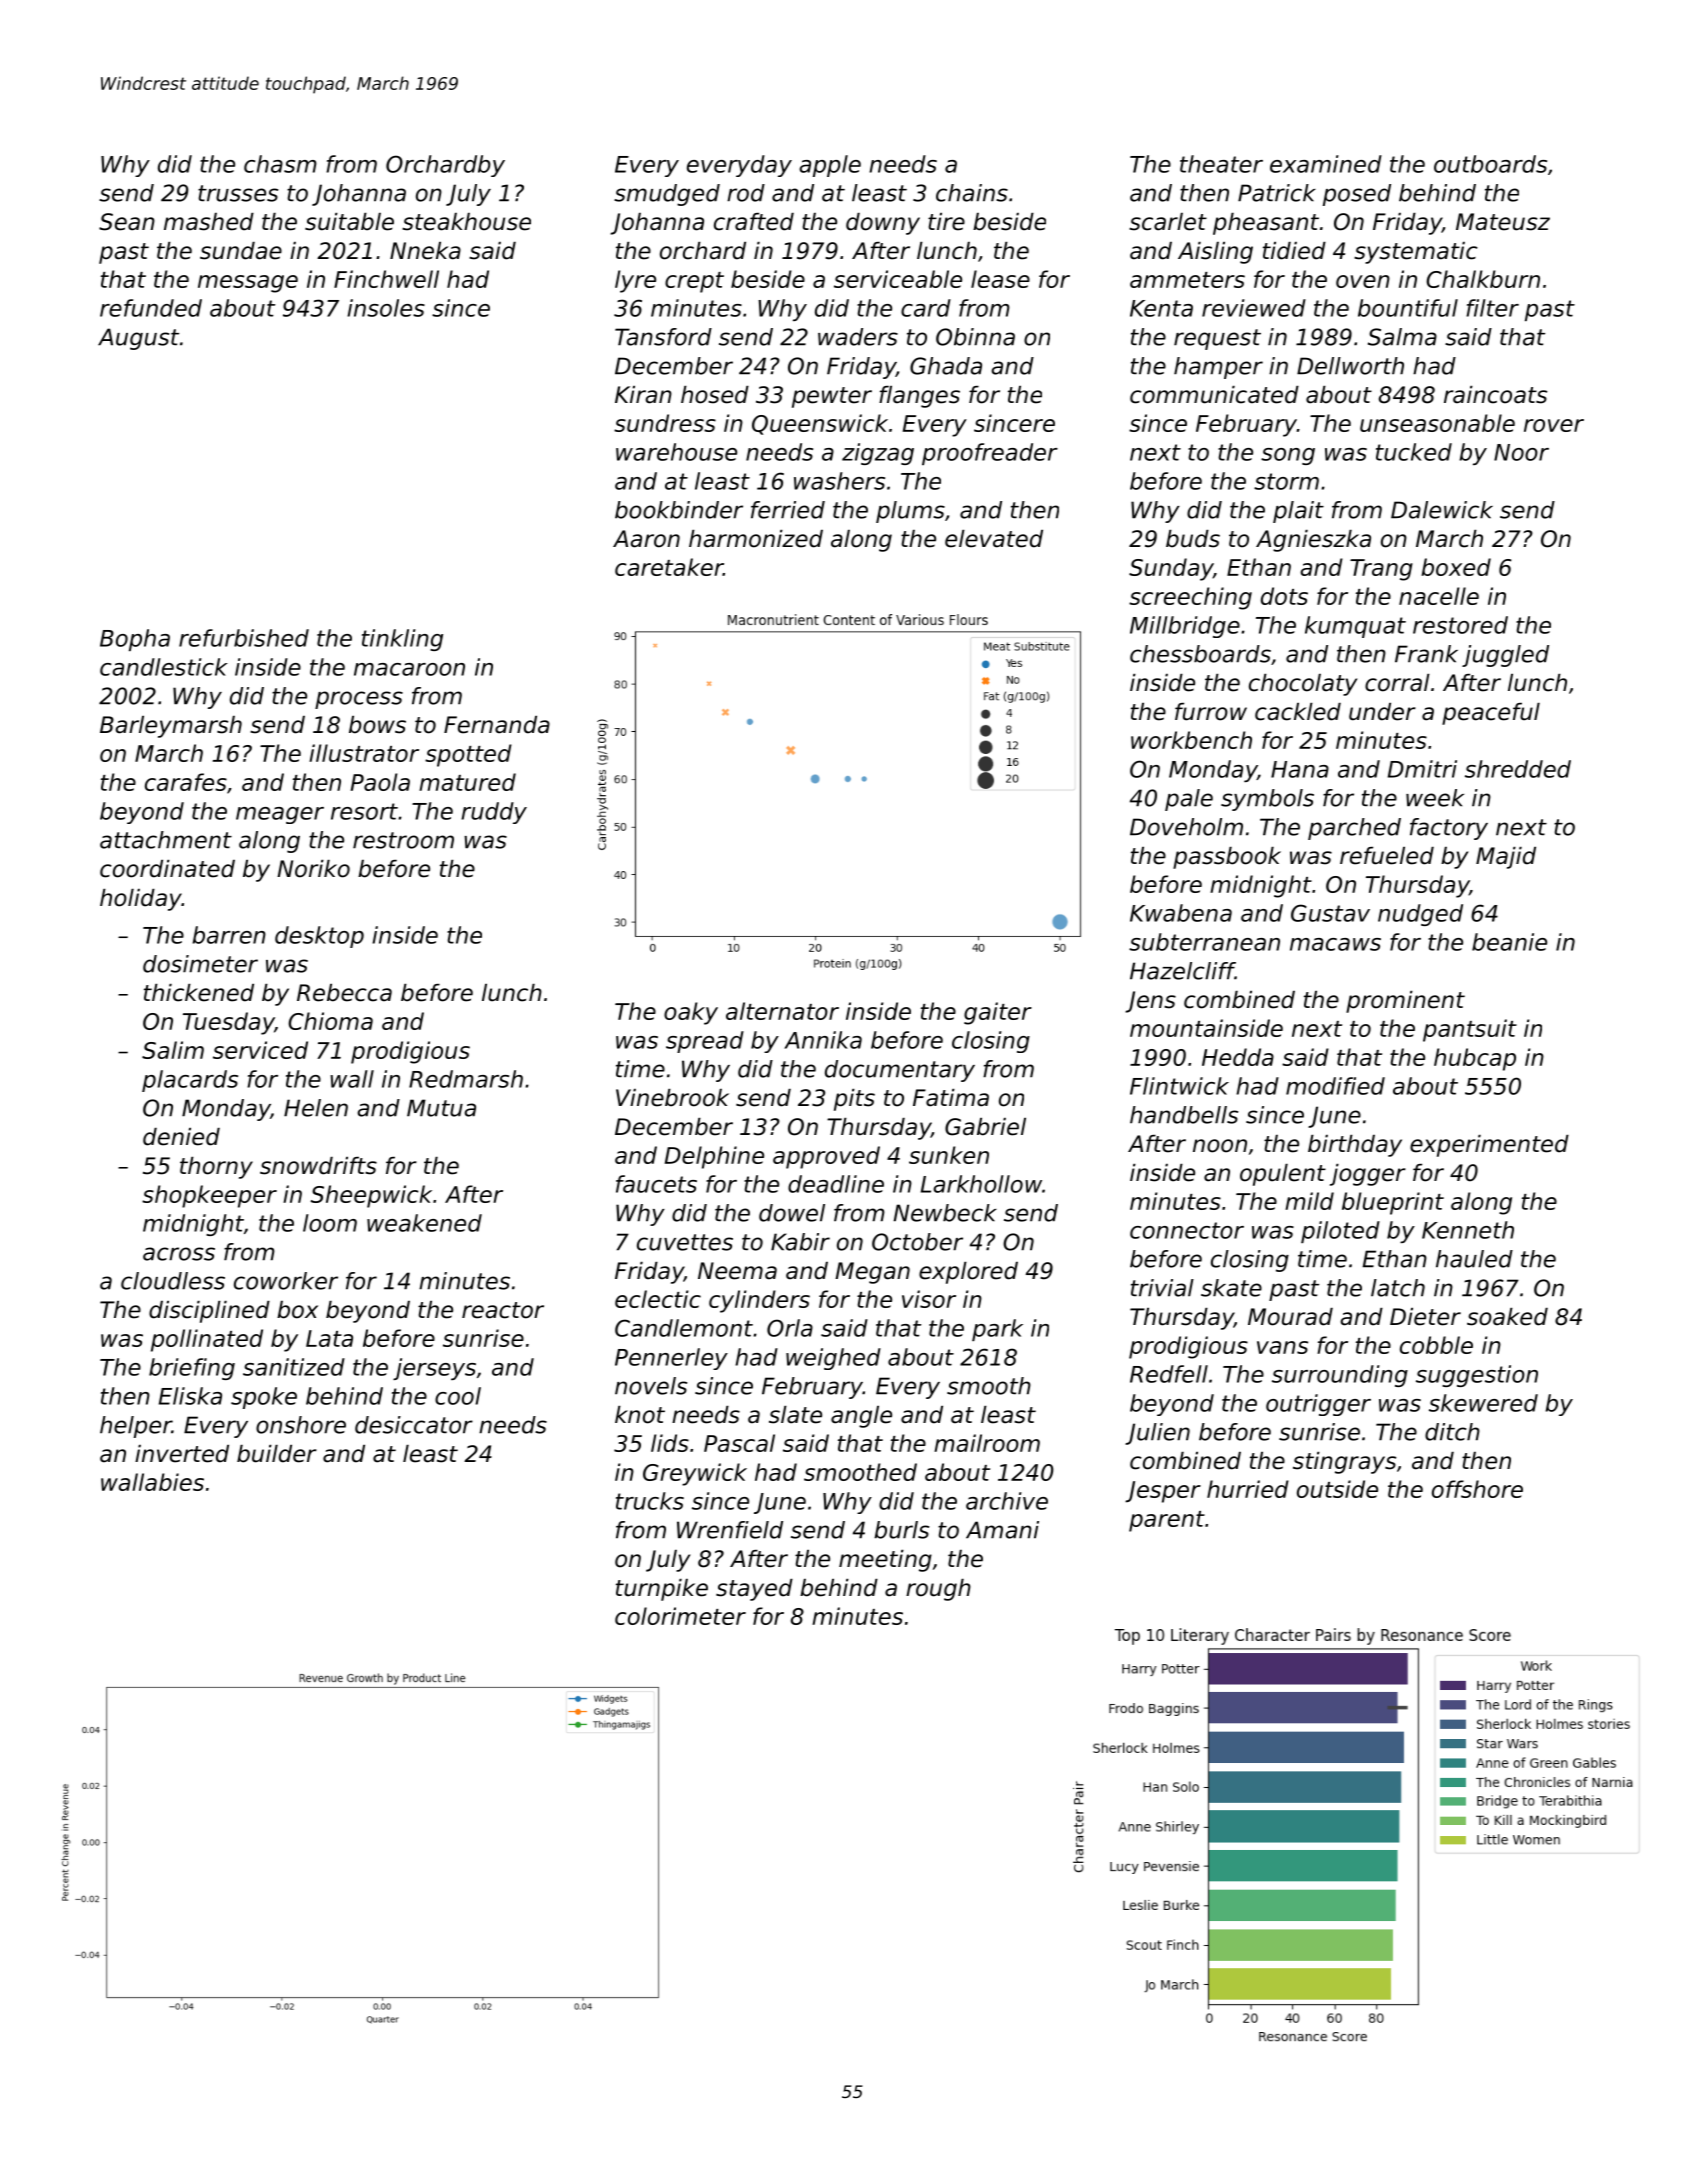 Image resolution: width=1683 pixels, height=2178 pixels. What do you see at coordinates (1218, 368) in the screenshot?
I see `hamper` at bounding box center [1218, 368].
